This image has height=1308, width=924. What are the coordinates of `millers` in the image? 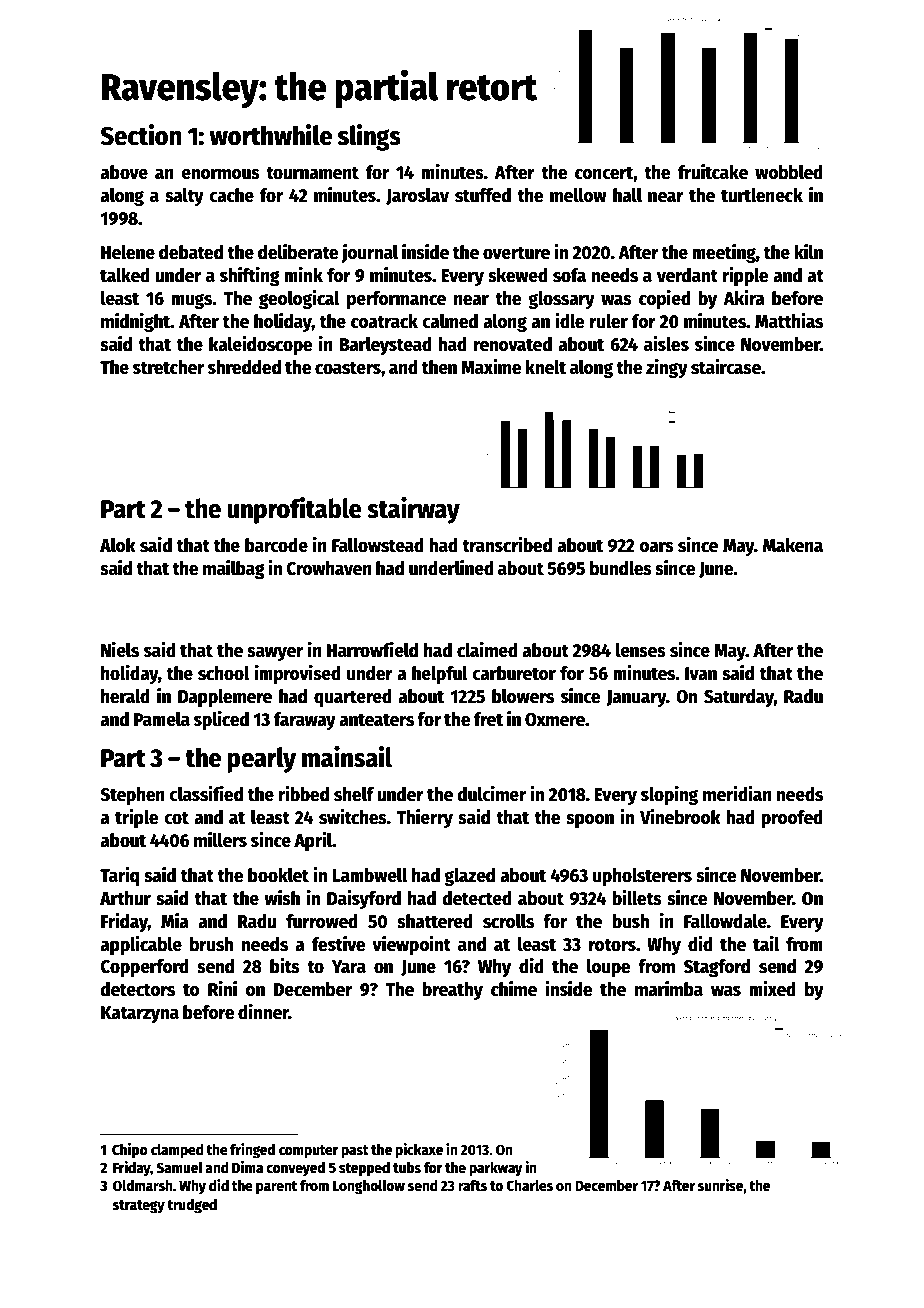 It's located at (220, 840).
